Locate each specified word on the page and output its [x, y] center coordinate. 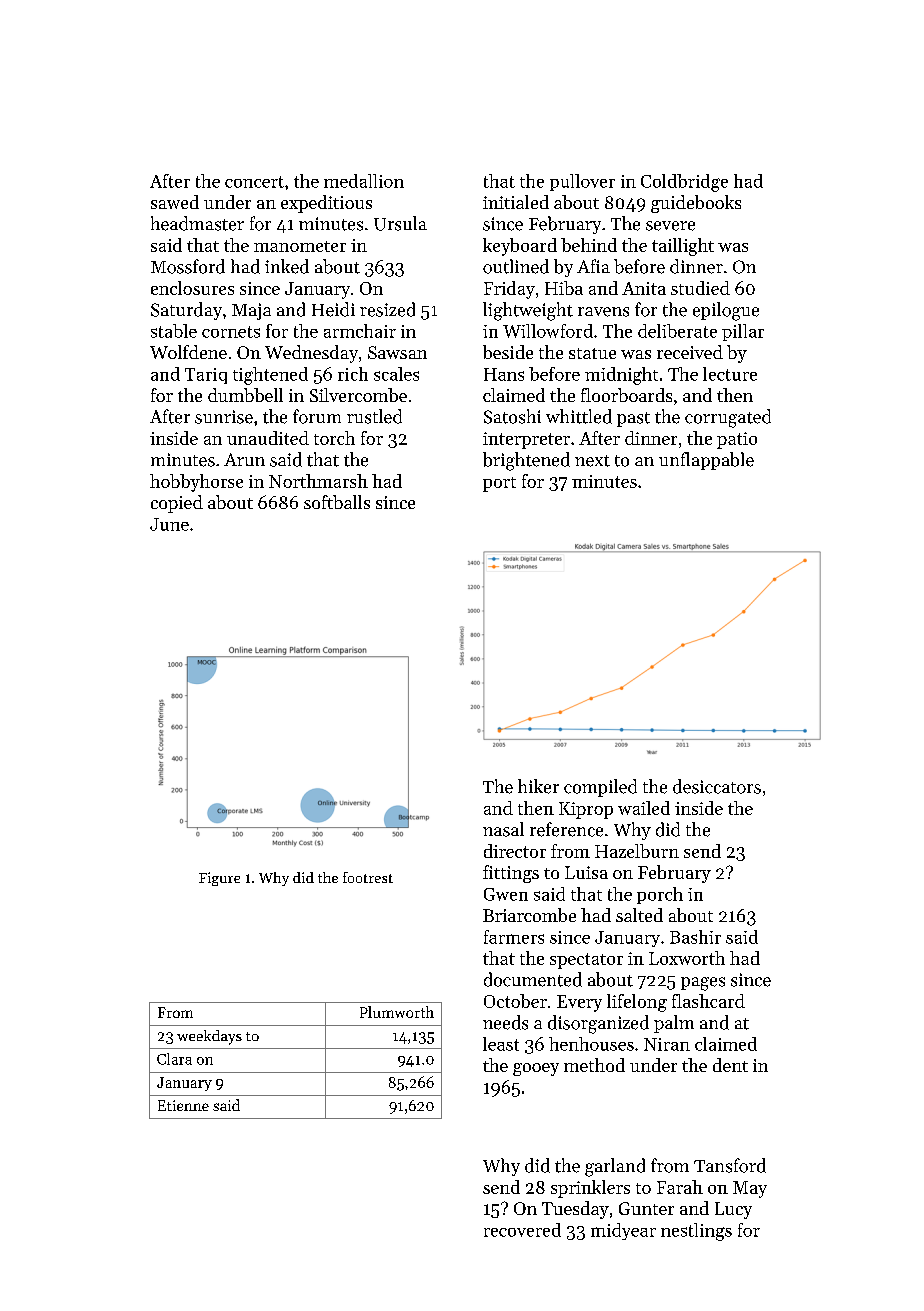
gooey [536, 1069]
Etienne [183, 1105]
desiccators [717, 786]
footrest [368, 877]
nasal [503, 829]
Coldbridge [684, 183]
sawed [175, 202]
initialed [516, 202]
